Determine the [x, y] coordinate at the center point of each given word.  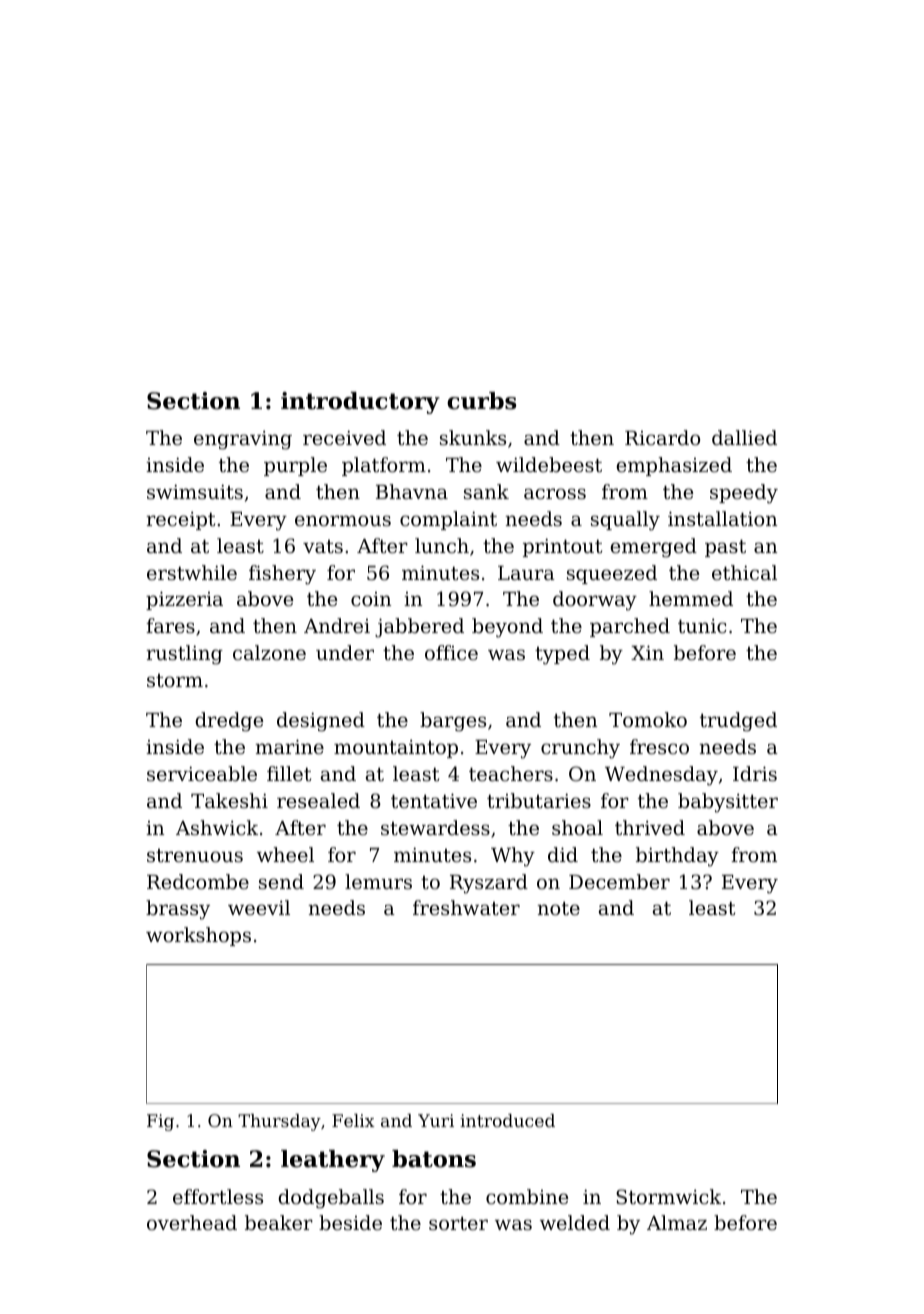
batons [434, 1159]
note [558, 908]
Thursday [279, 1122]
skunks [473, 437]
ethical [744, 572]
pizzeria [184, 600]
